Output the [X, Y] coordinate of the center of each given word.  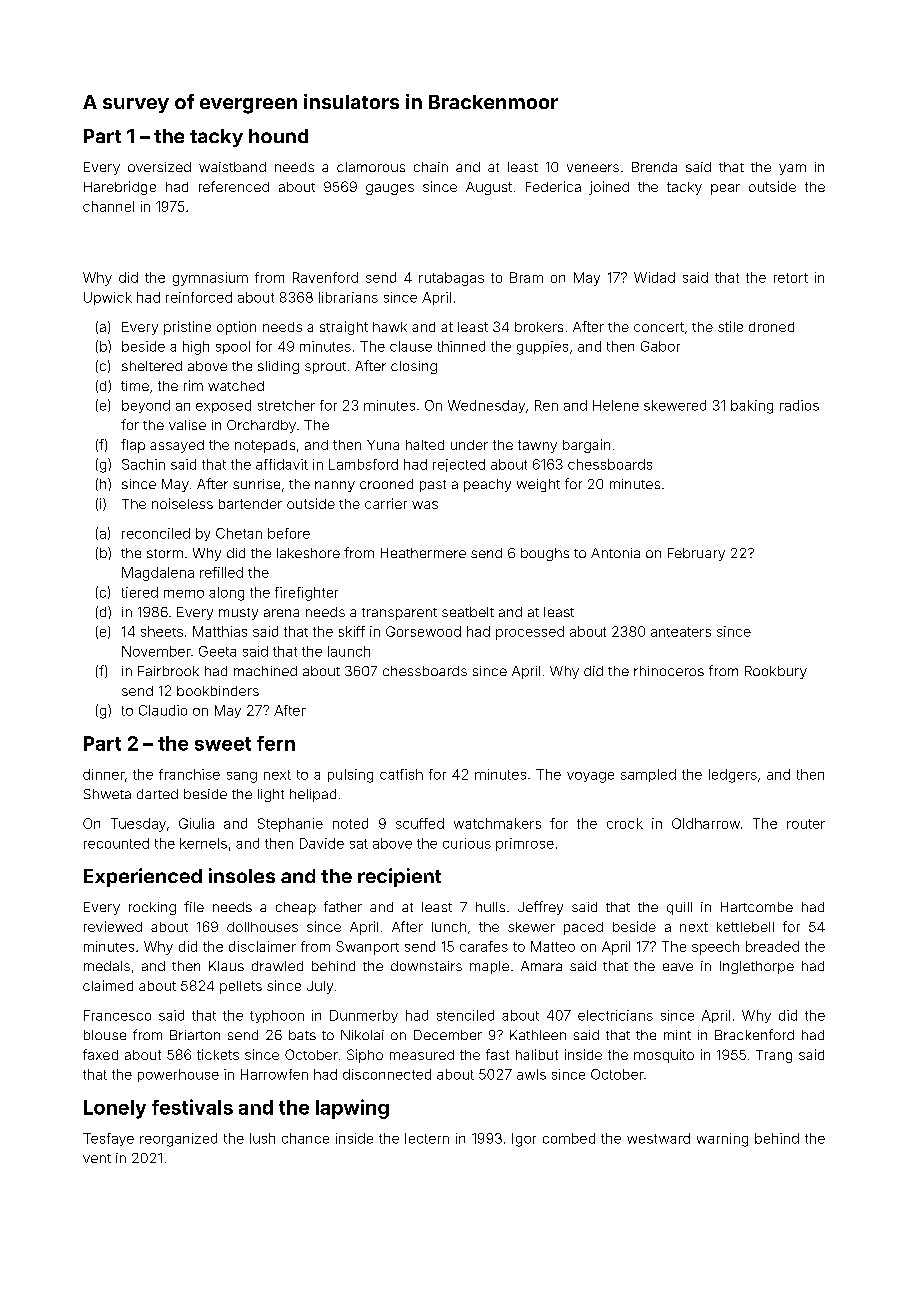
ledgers [733, 776]
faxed [100, 1054]
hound [278, 136]
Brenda [654, 167]
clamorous [371, 167]
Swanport [367, 948]
